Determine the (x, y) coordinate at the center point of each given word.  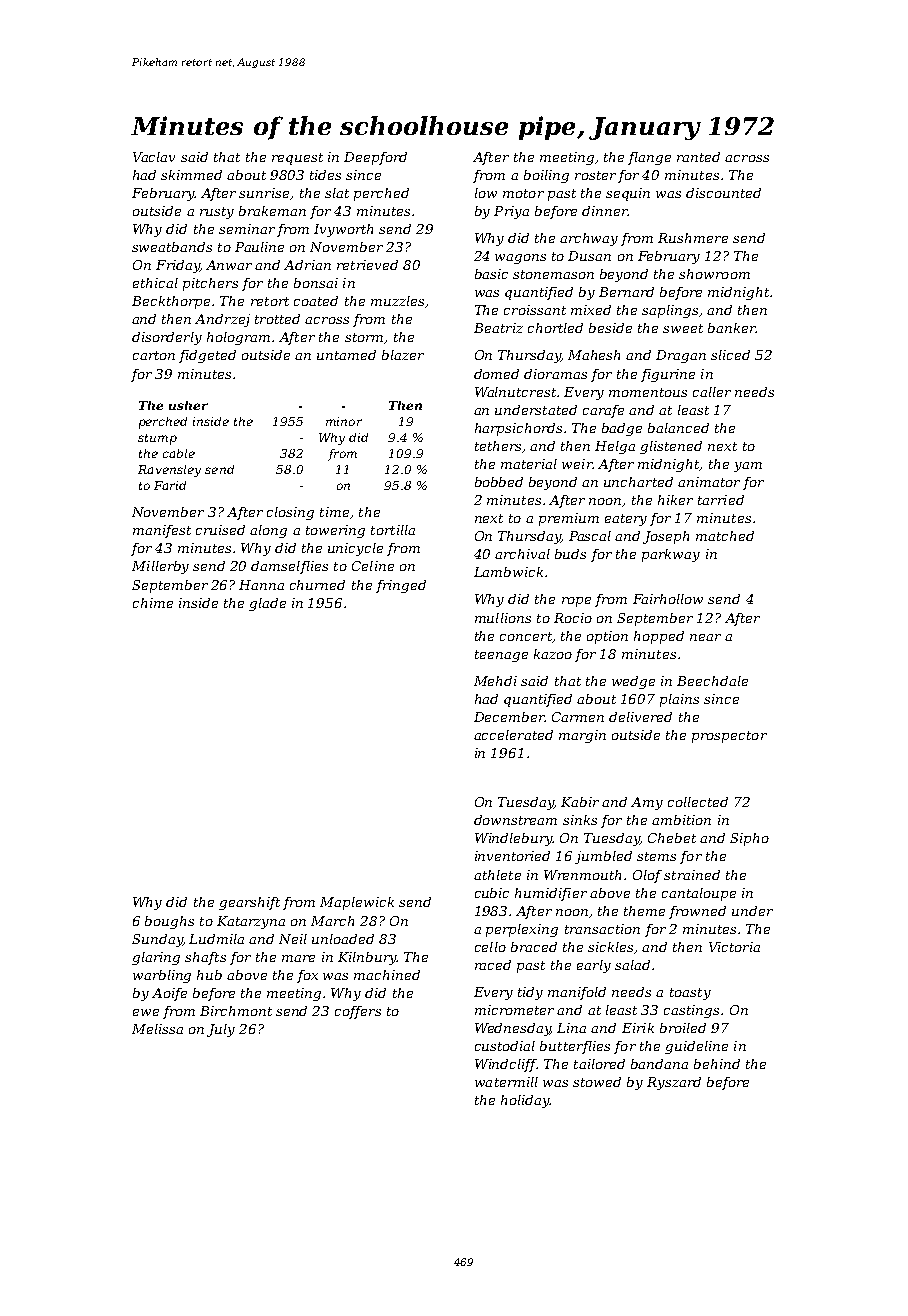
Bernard (626, 292)
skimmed (191, 175)
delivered (640, 717)
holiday (525, 1101)
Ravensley (169, 471)
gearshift (249, 903)
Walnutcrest (515, 392)
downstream (515, 820)
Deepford (375, 158)
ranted (698, 157)
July (221, 1030)
